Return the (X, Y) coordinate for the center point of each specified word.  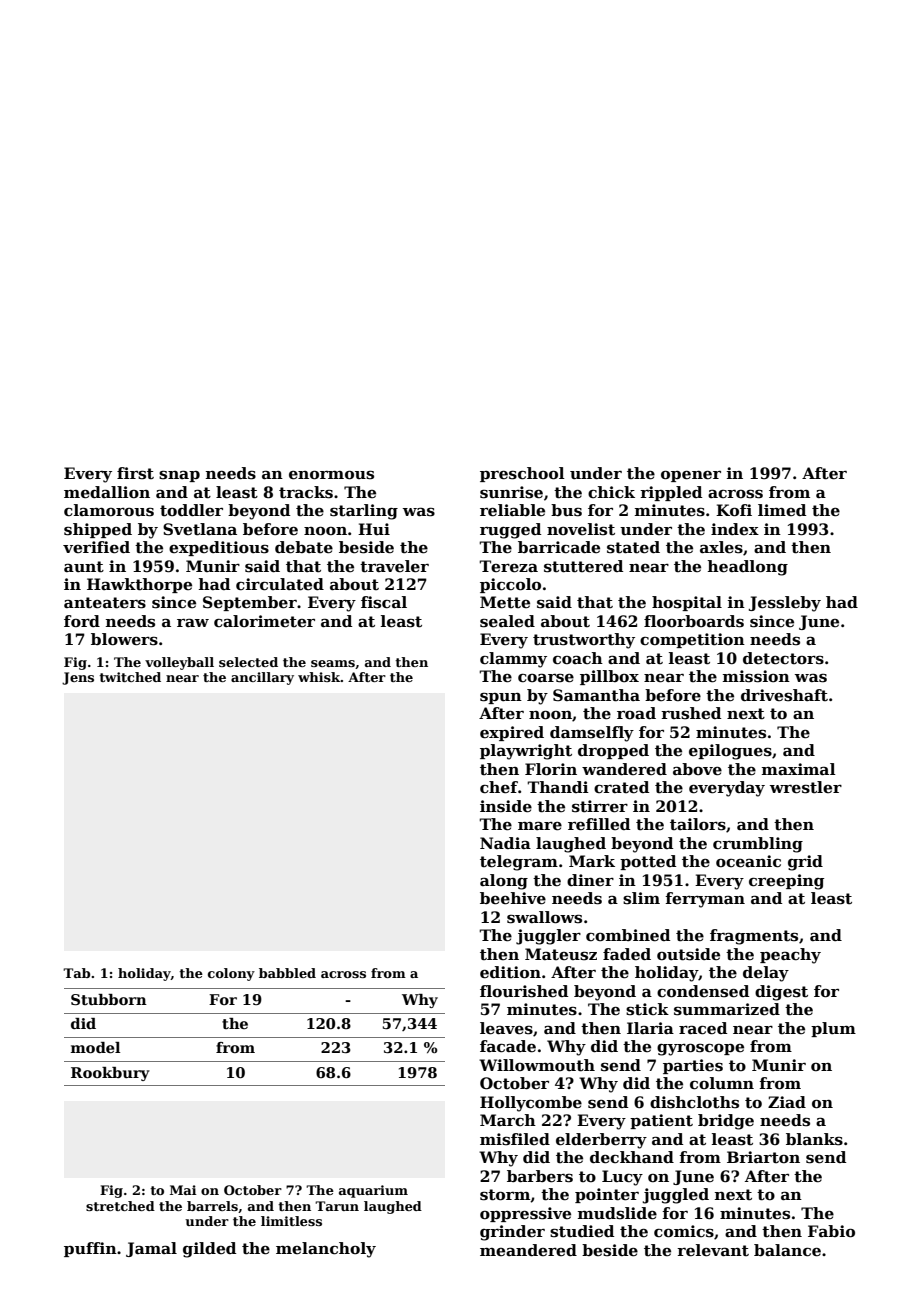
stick (647, 1009)
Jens (78, 678)
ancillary (262, 678)
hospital (687, 603)
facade (508, 1046)
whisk (319, 677)
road (636, 713)
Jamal (151, 1249)
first (135, 473)
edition (510, 972)
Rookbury (110, 1074)
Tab (76, 973)
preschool (522, 474)
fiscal (384, 602)
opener (691, 476)
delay (766, 974)
